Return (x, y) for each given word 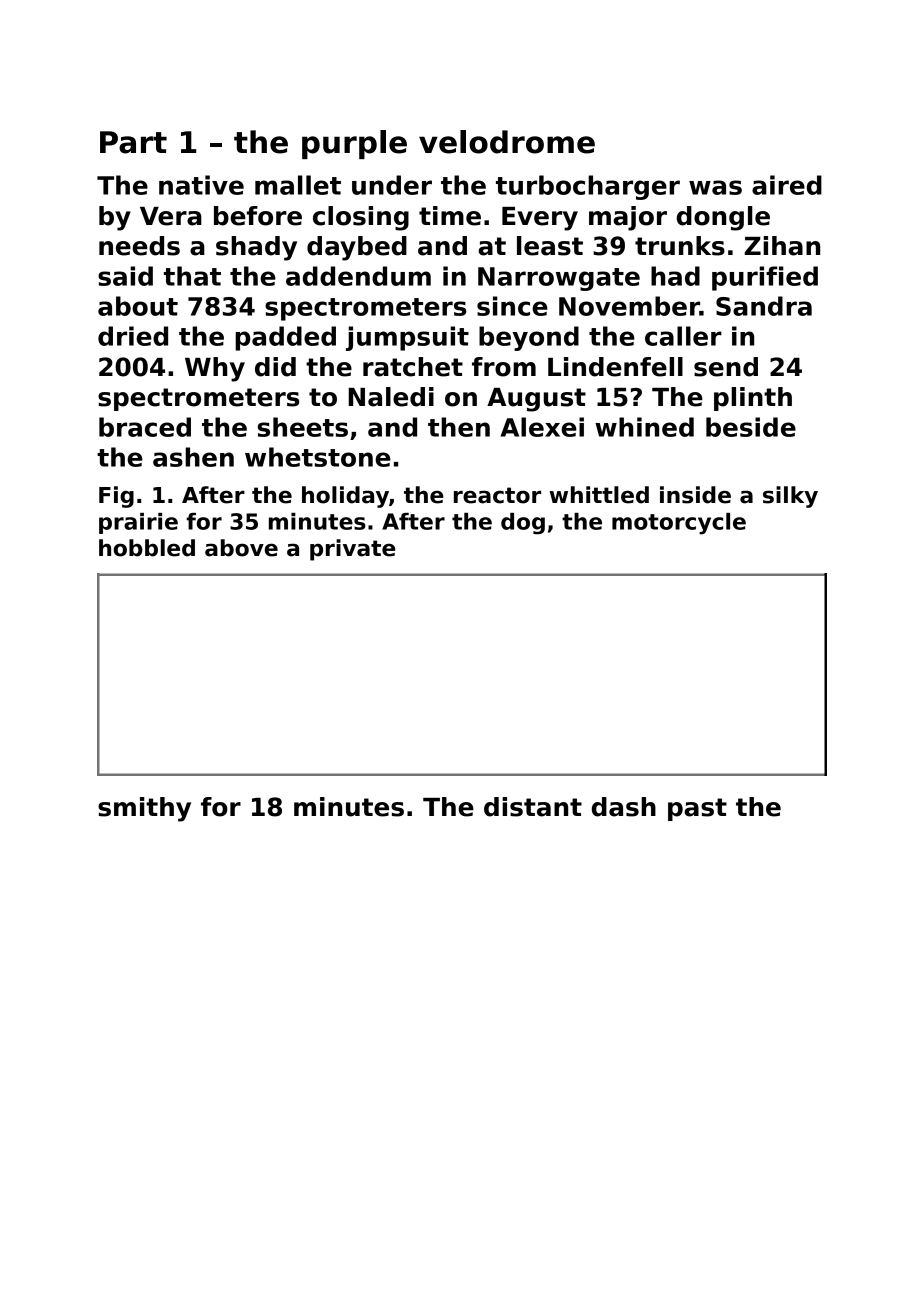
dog (523, 524)
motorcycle (679, 524)
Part (133, 142)
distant (533, 807)
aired (787, 185)
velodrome (507, 142)
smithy (144, 809)
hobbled (147, 548)
